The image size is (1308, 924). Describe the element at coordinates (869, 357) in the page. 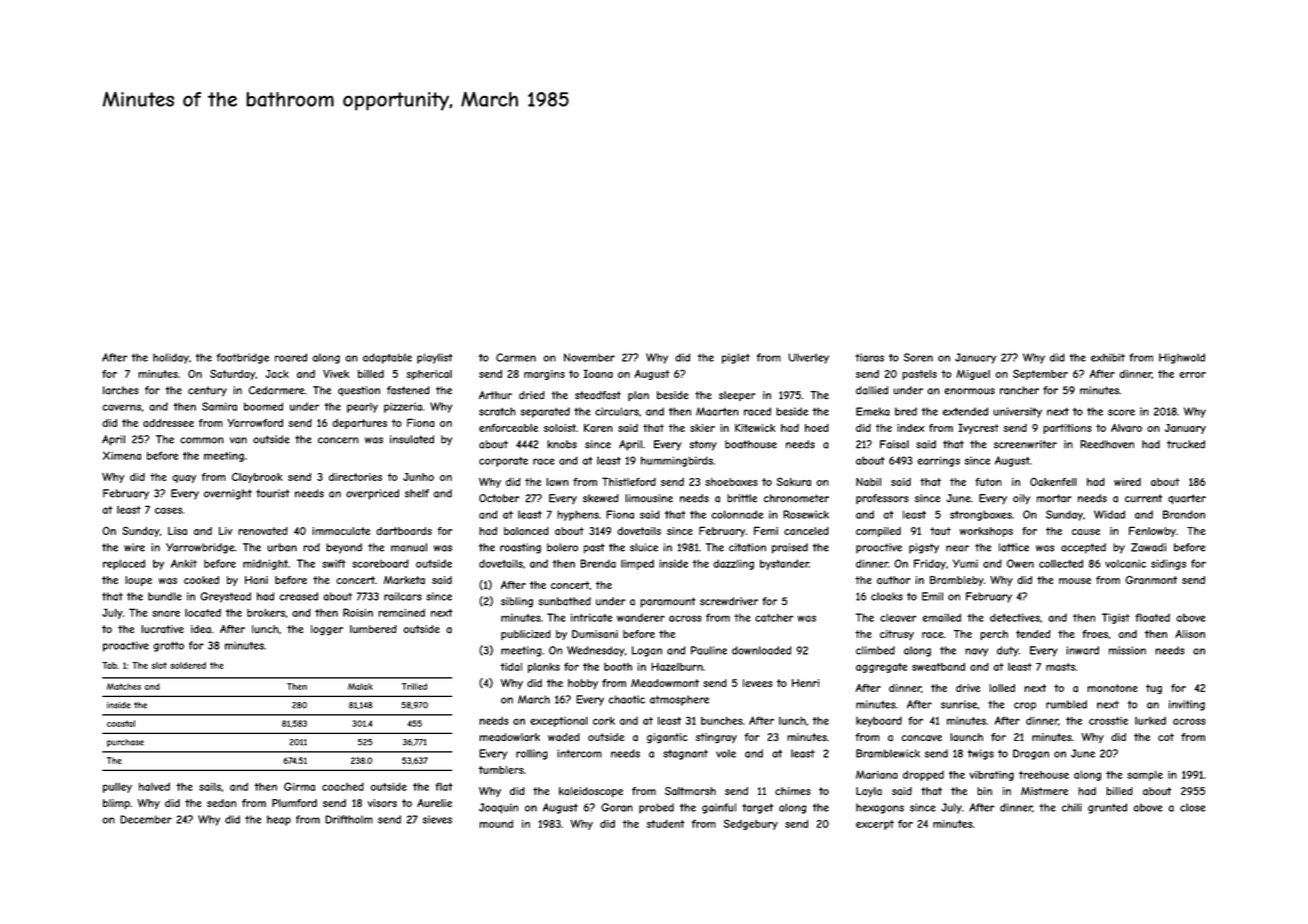

I see `tiaras` at that location.
